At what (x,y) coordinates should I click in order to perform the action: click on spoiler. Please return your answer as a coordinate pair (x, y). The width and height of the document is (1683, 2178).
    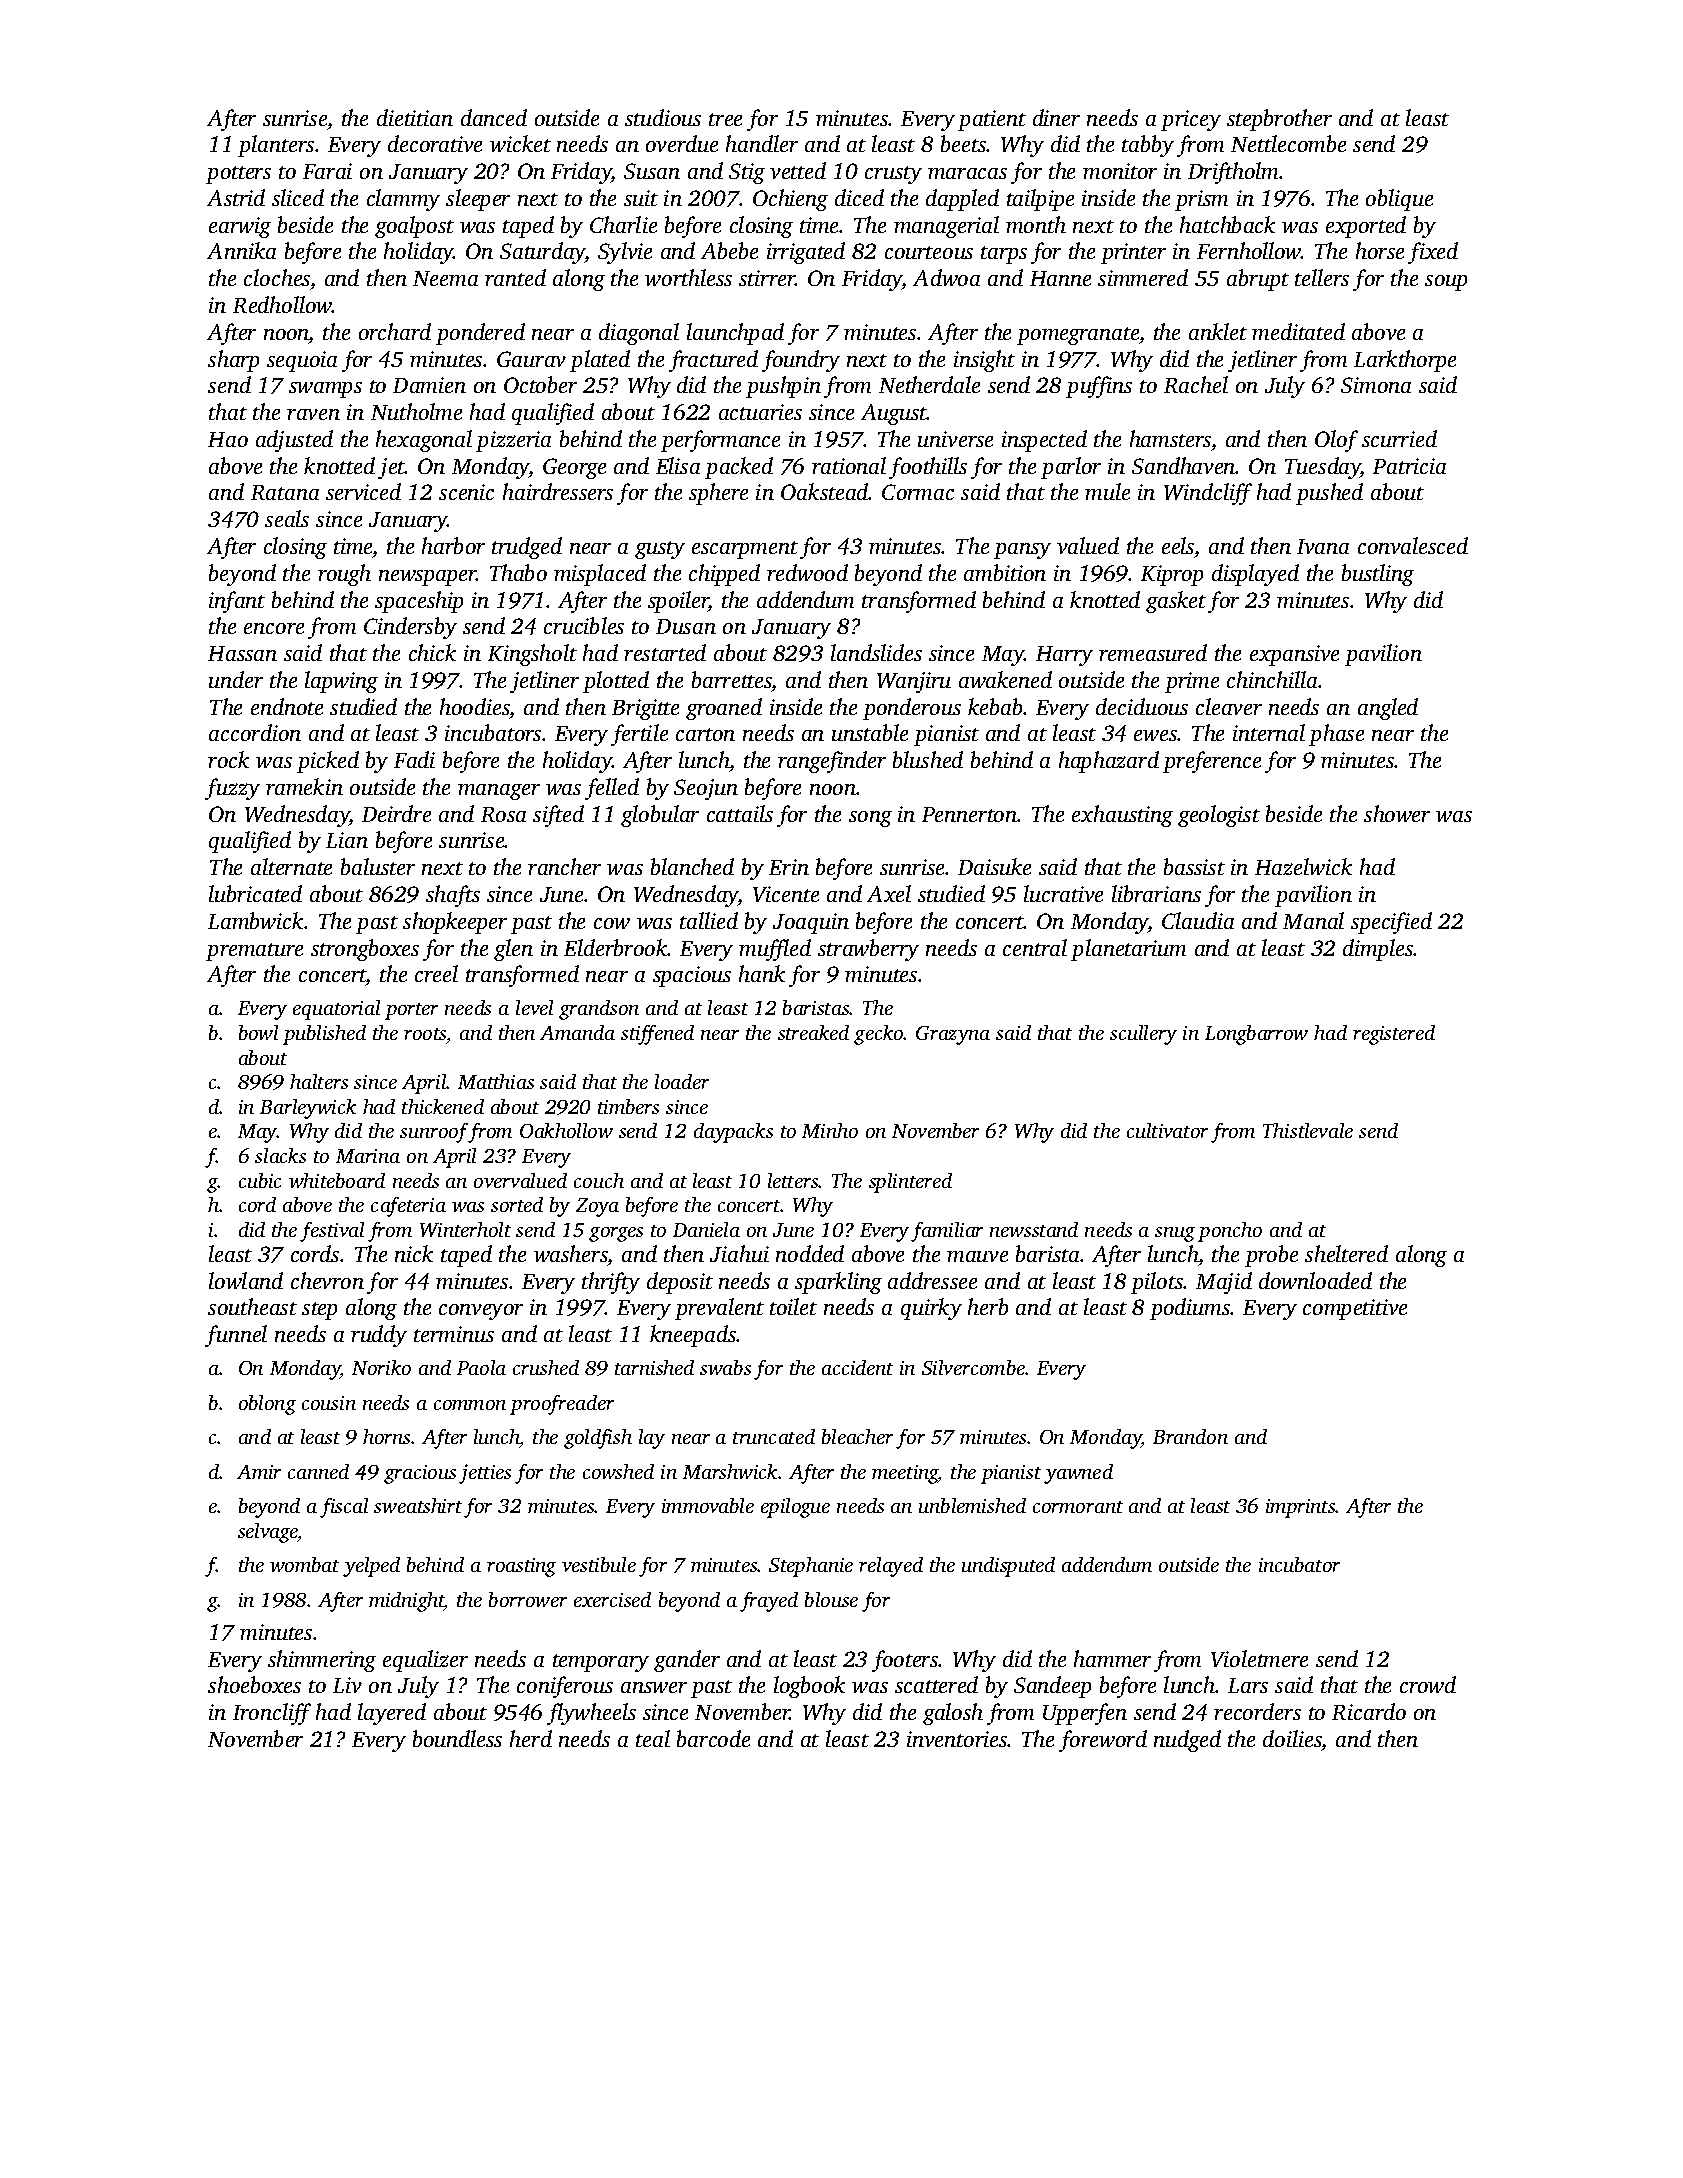
    Looking at the image, I should click on (678, 602).
